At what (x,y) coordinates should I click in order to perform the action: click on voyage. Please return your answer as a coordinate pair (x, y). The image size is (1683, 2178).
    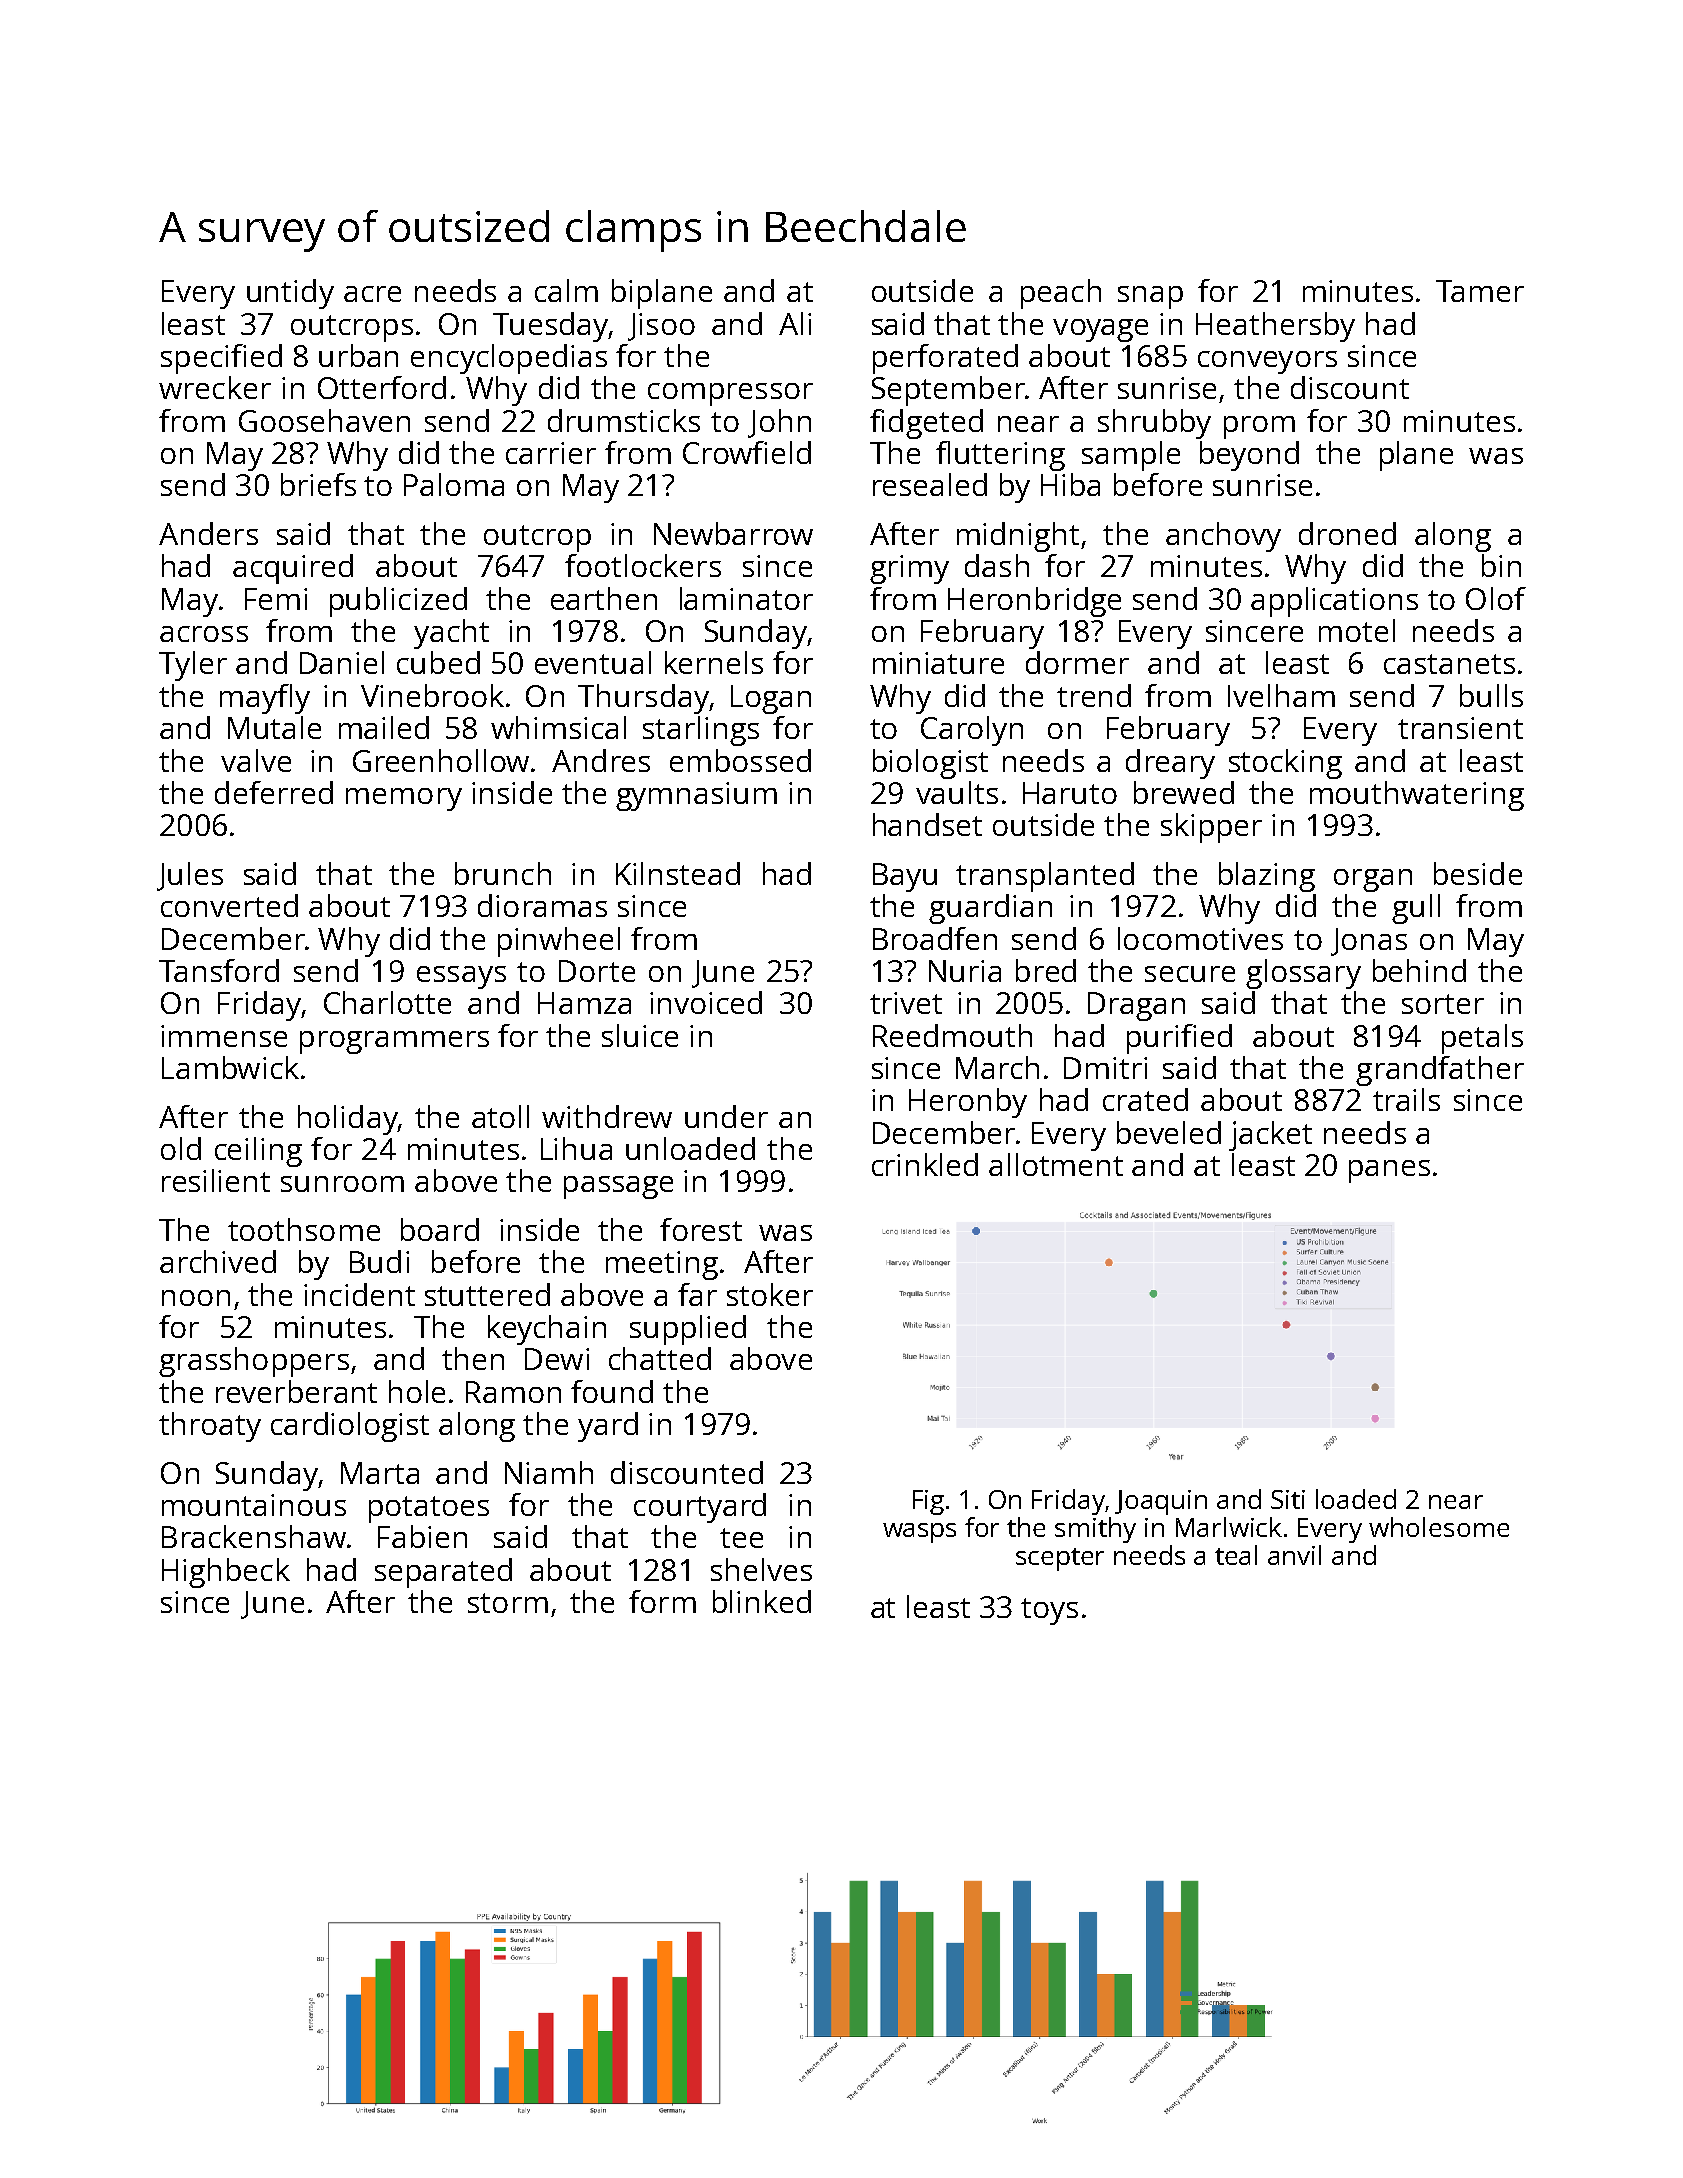
    Looking at the image, I should click on (1100, 330).
